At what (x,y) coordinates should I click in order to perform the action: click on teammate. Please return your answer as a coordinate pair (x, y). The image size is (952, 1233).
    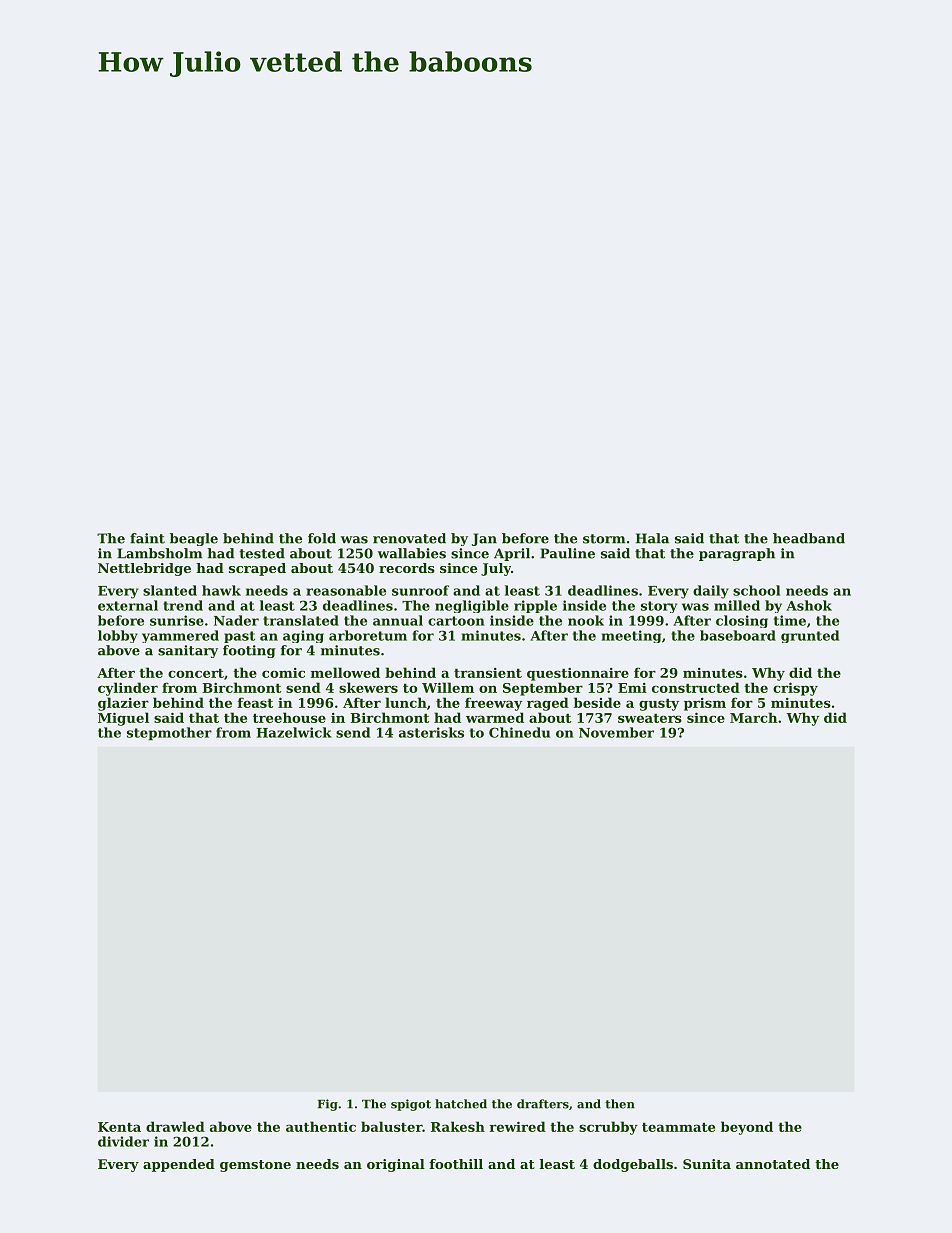
    Looking at the image, I should click on (678, 1127).
